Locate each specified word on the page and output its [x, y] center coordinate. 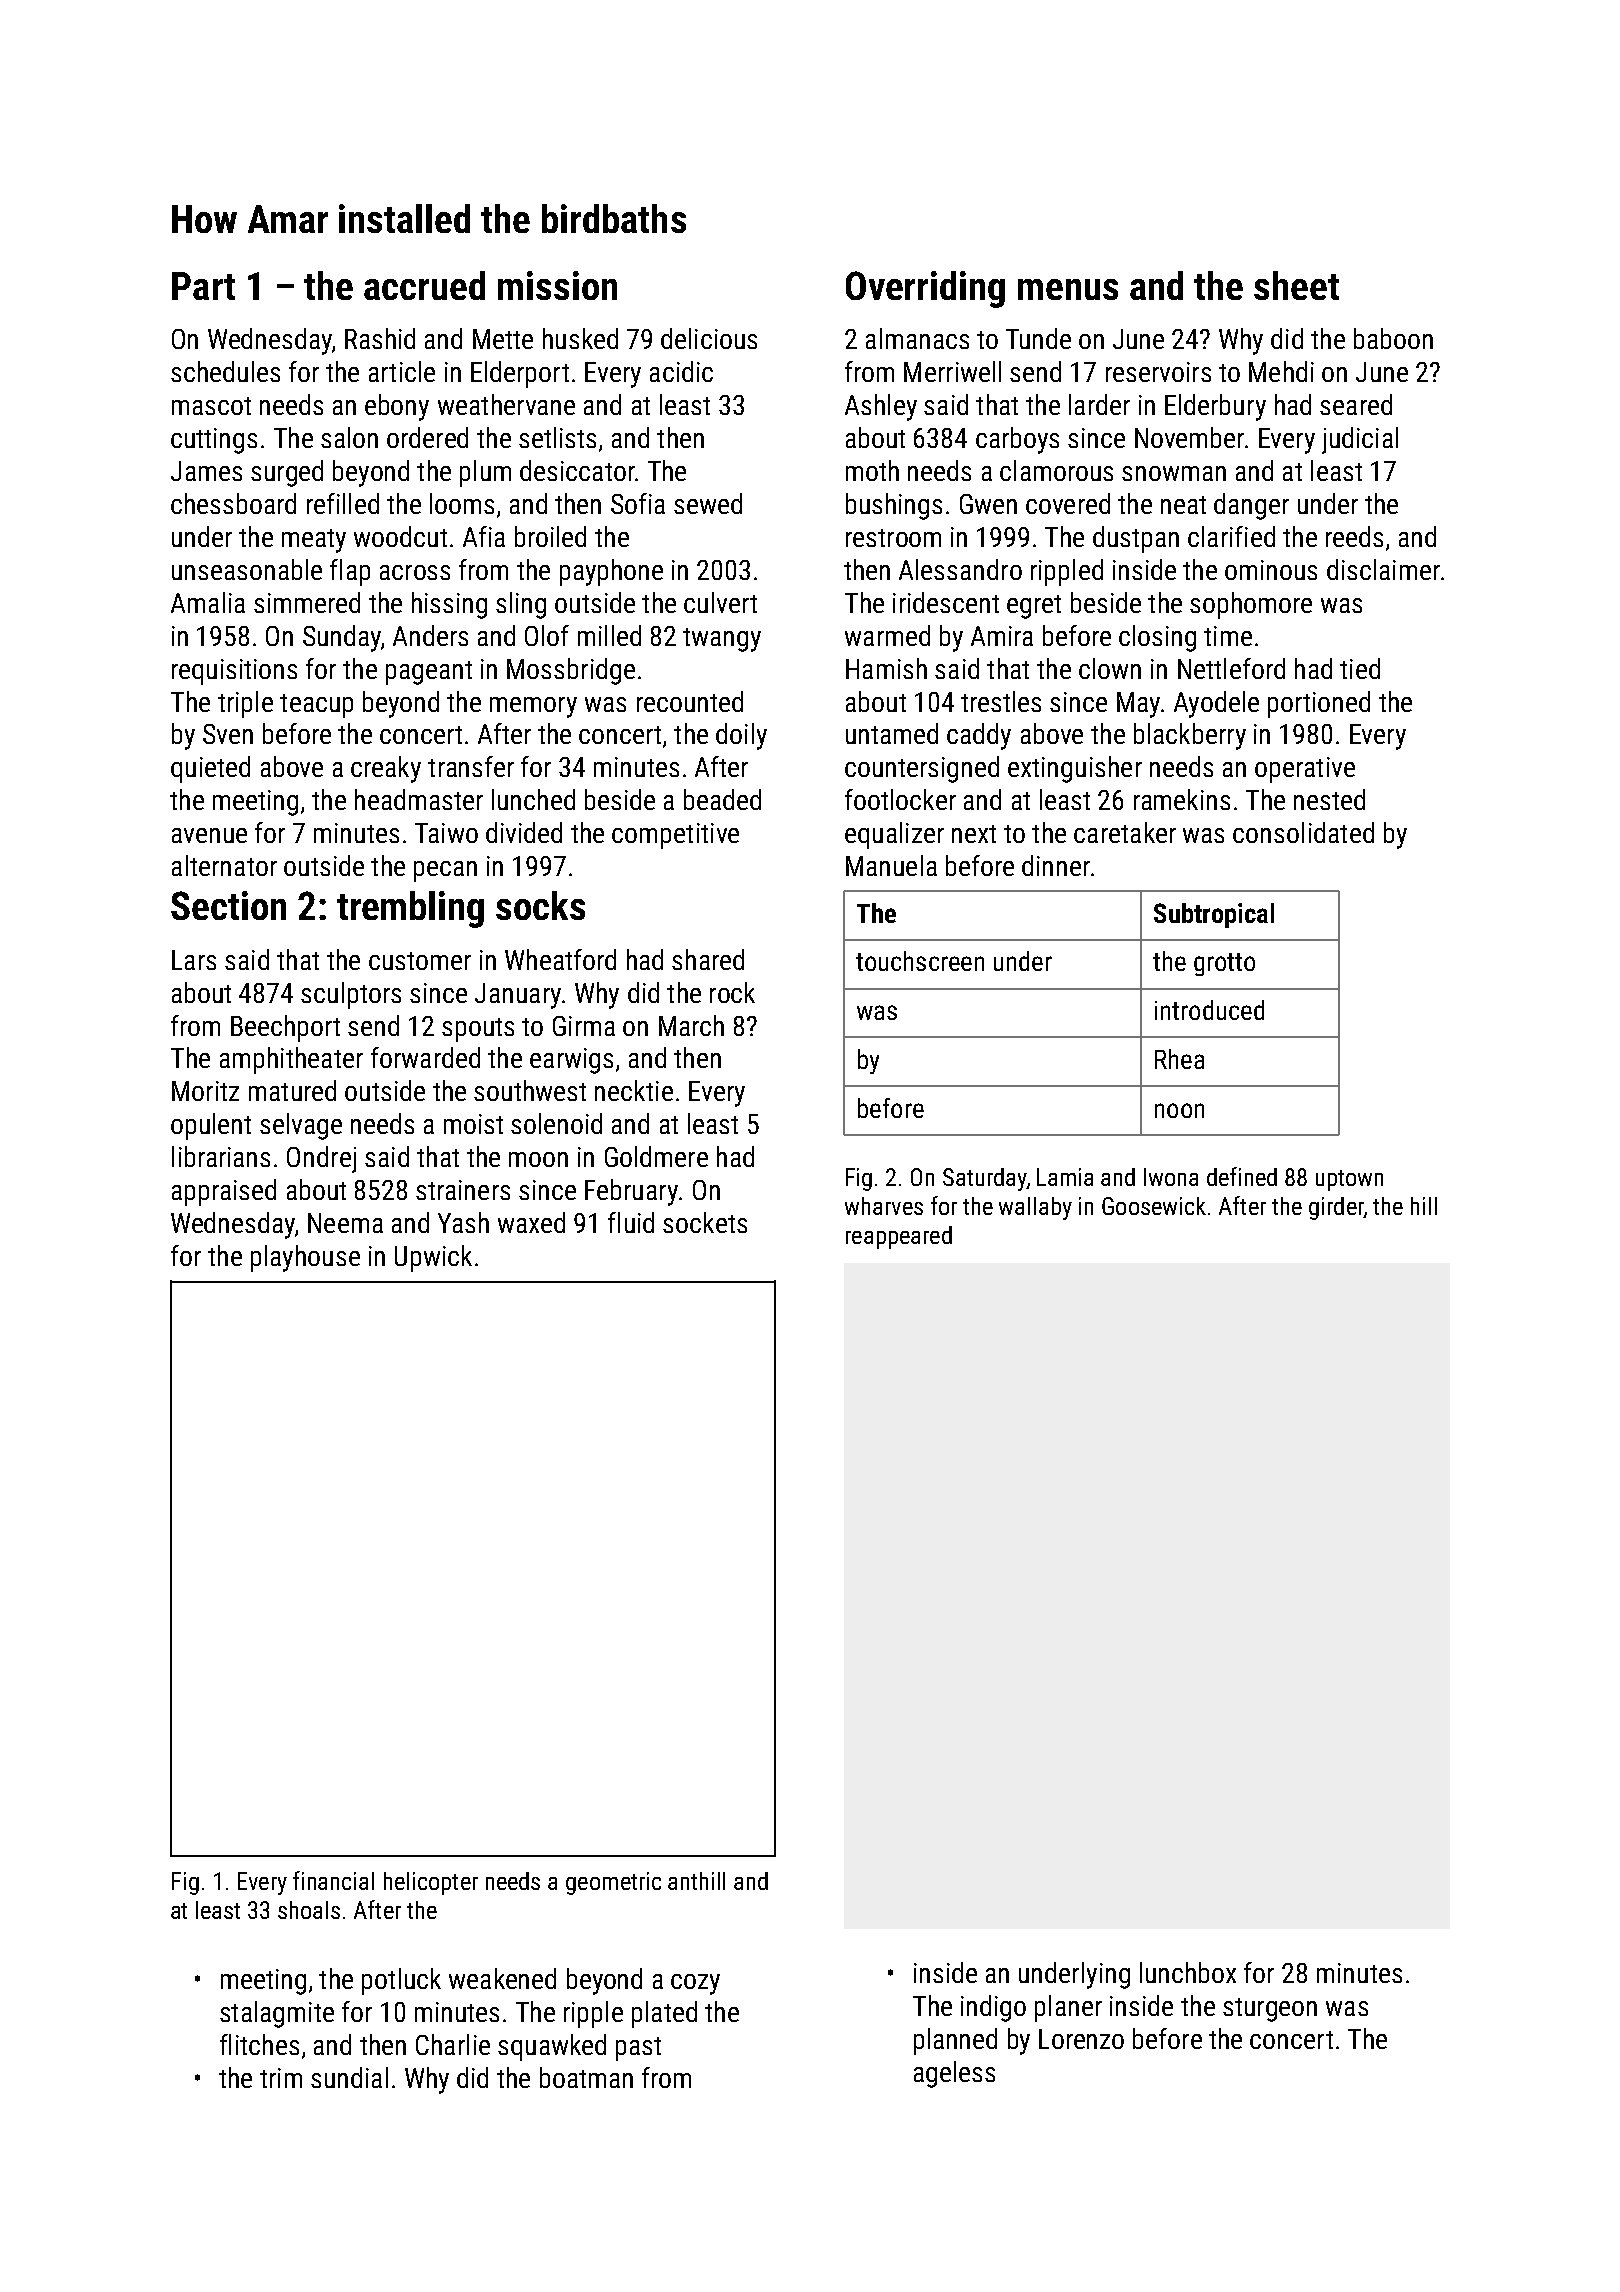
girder [1336, 1208]
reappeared [899, 1237]
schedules [225, 371]
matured [292, 1090]
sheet [1296, 285]
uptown [1349, 1180]
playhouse [305, 1258]
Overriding [925, 289]
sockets [705, 1222]
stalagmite [277, 2014]
